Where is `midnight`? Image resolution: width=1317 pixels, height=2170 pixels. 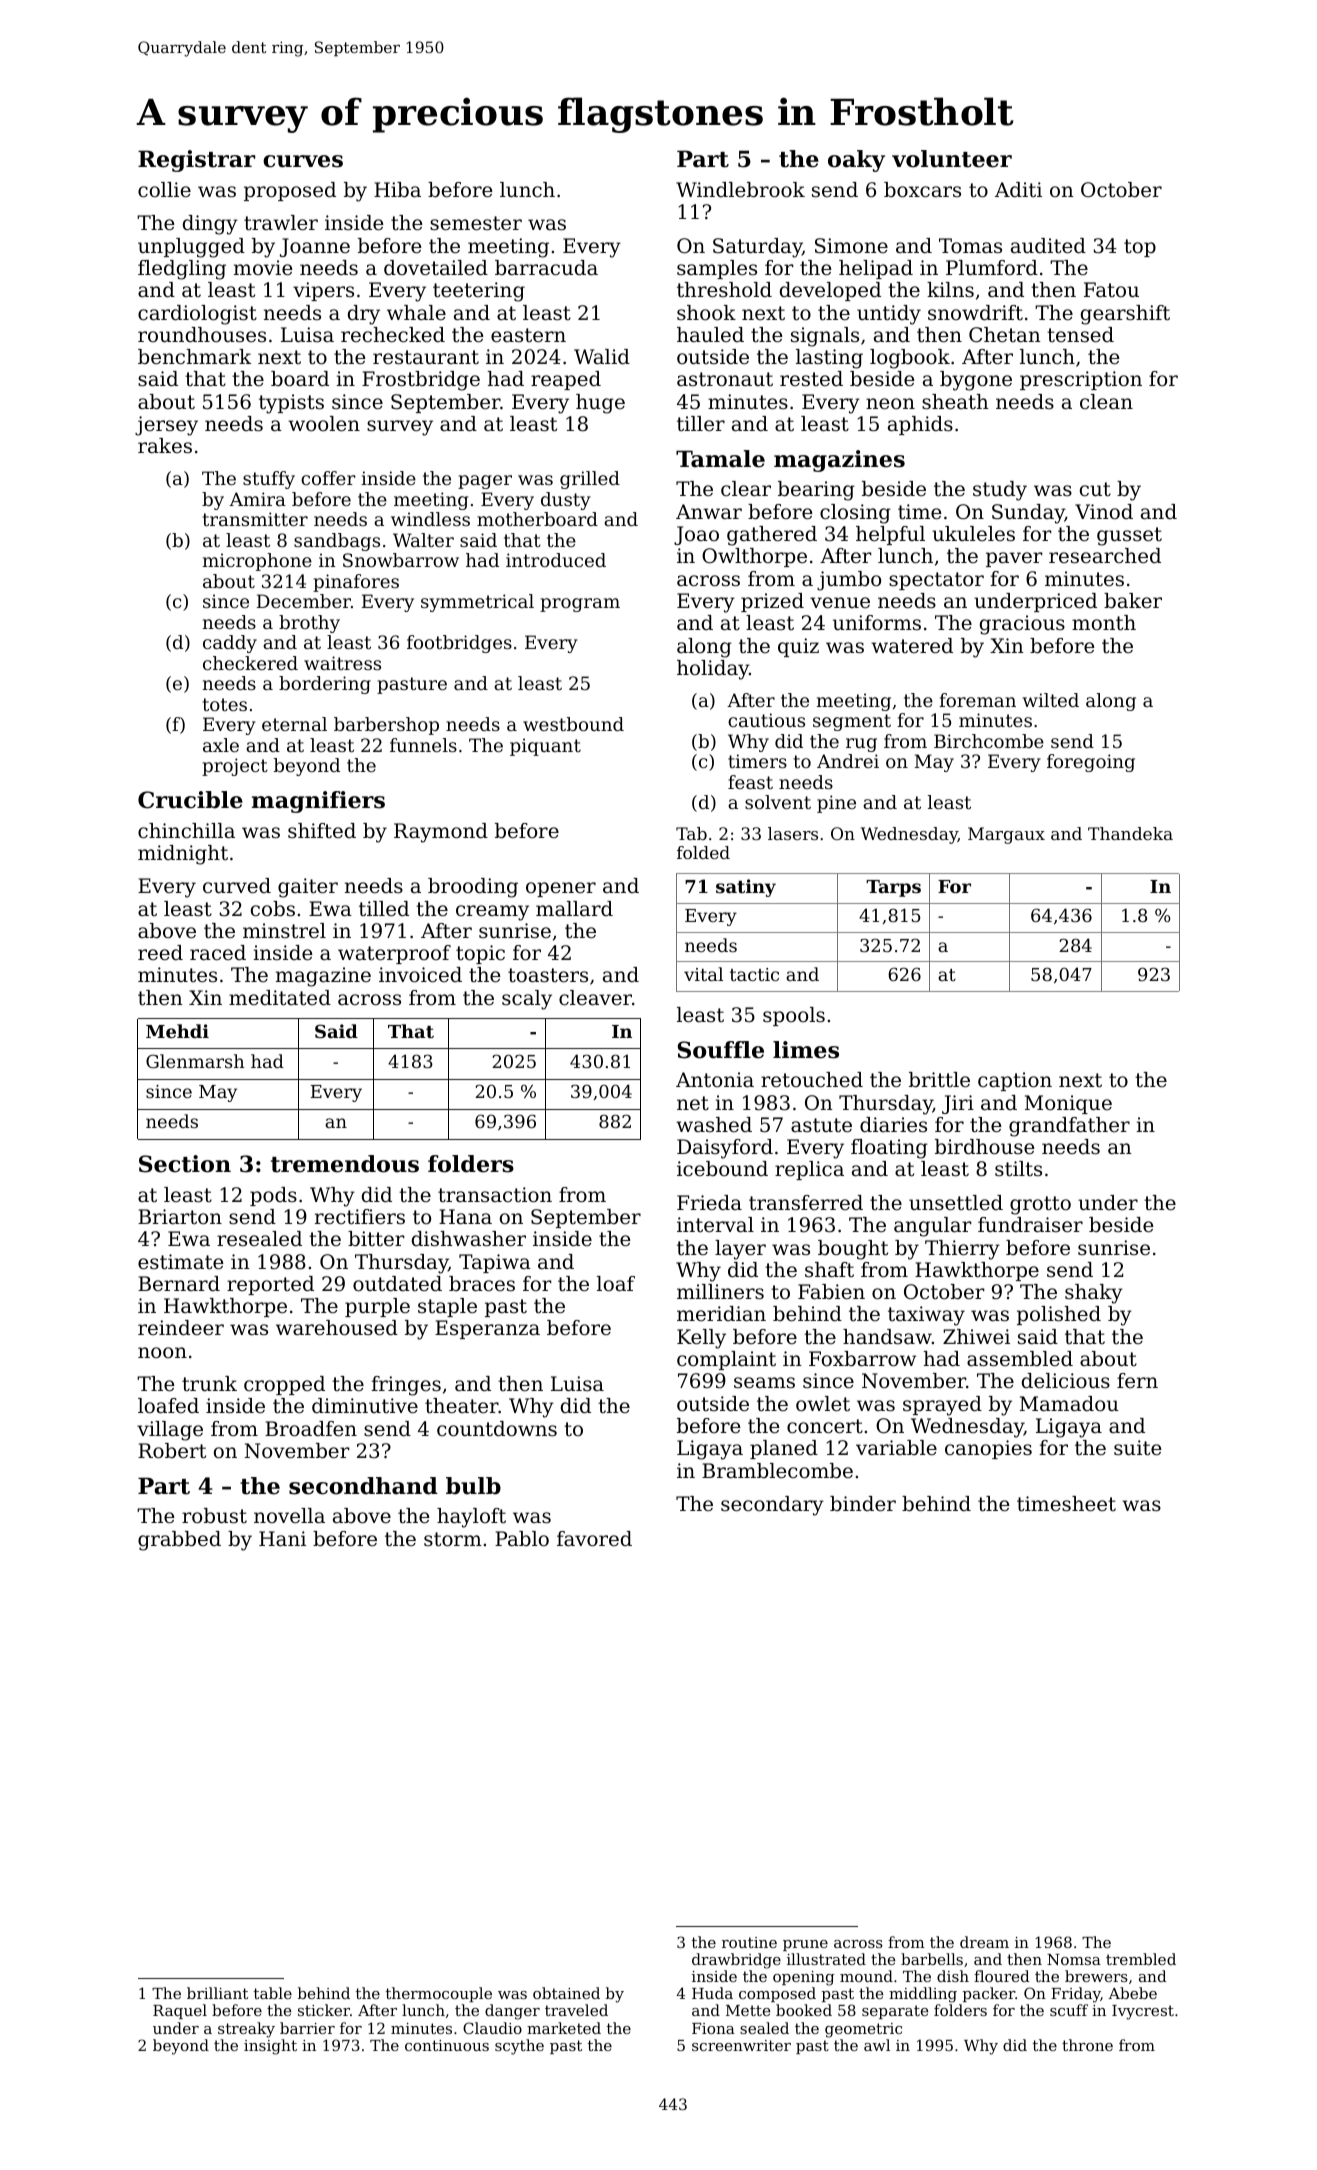
midnight is located at coordinates (183, 855).
